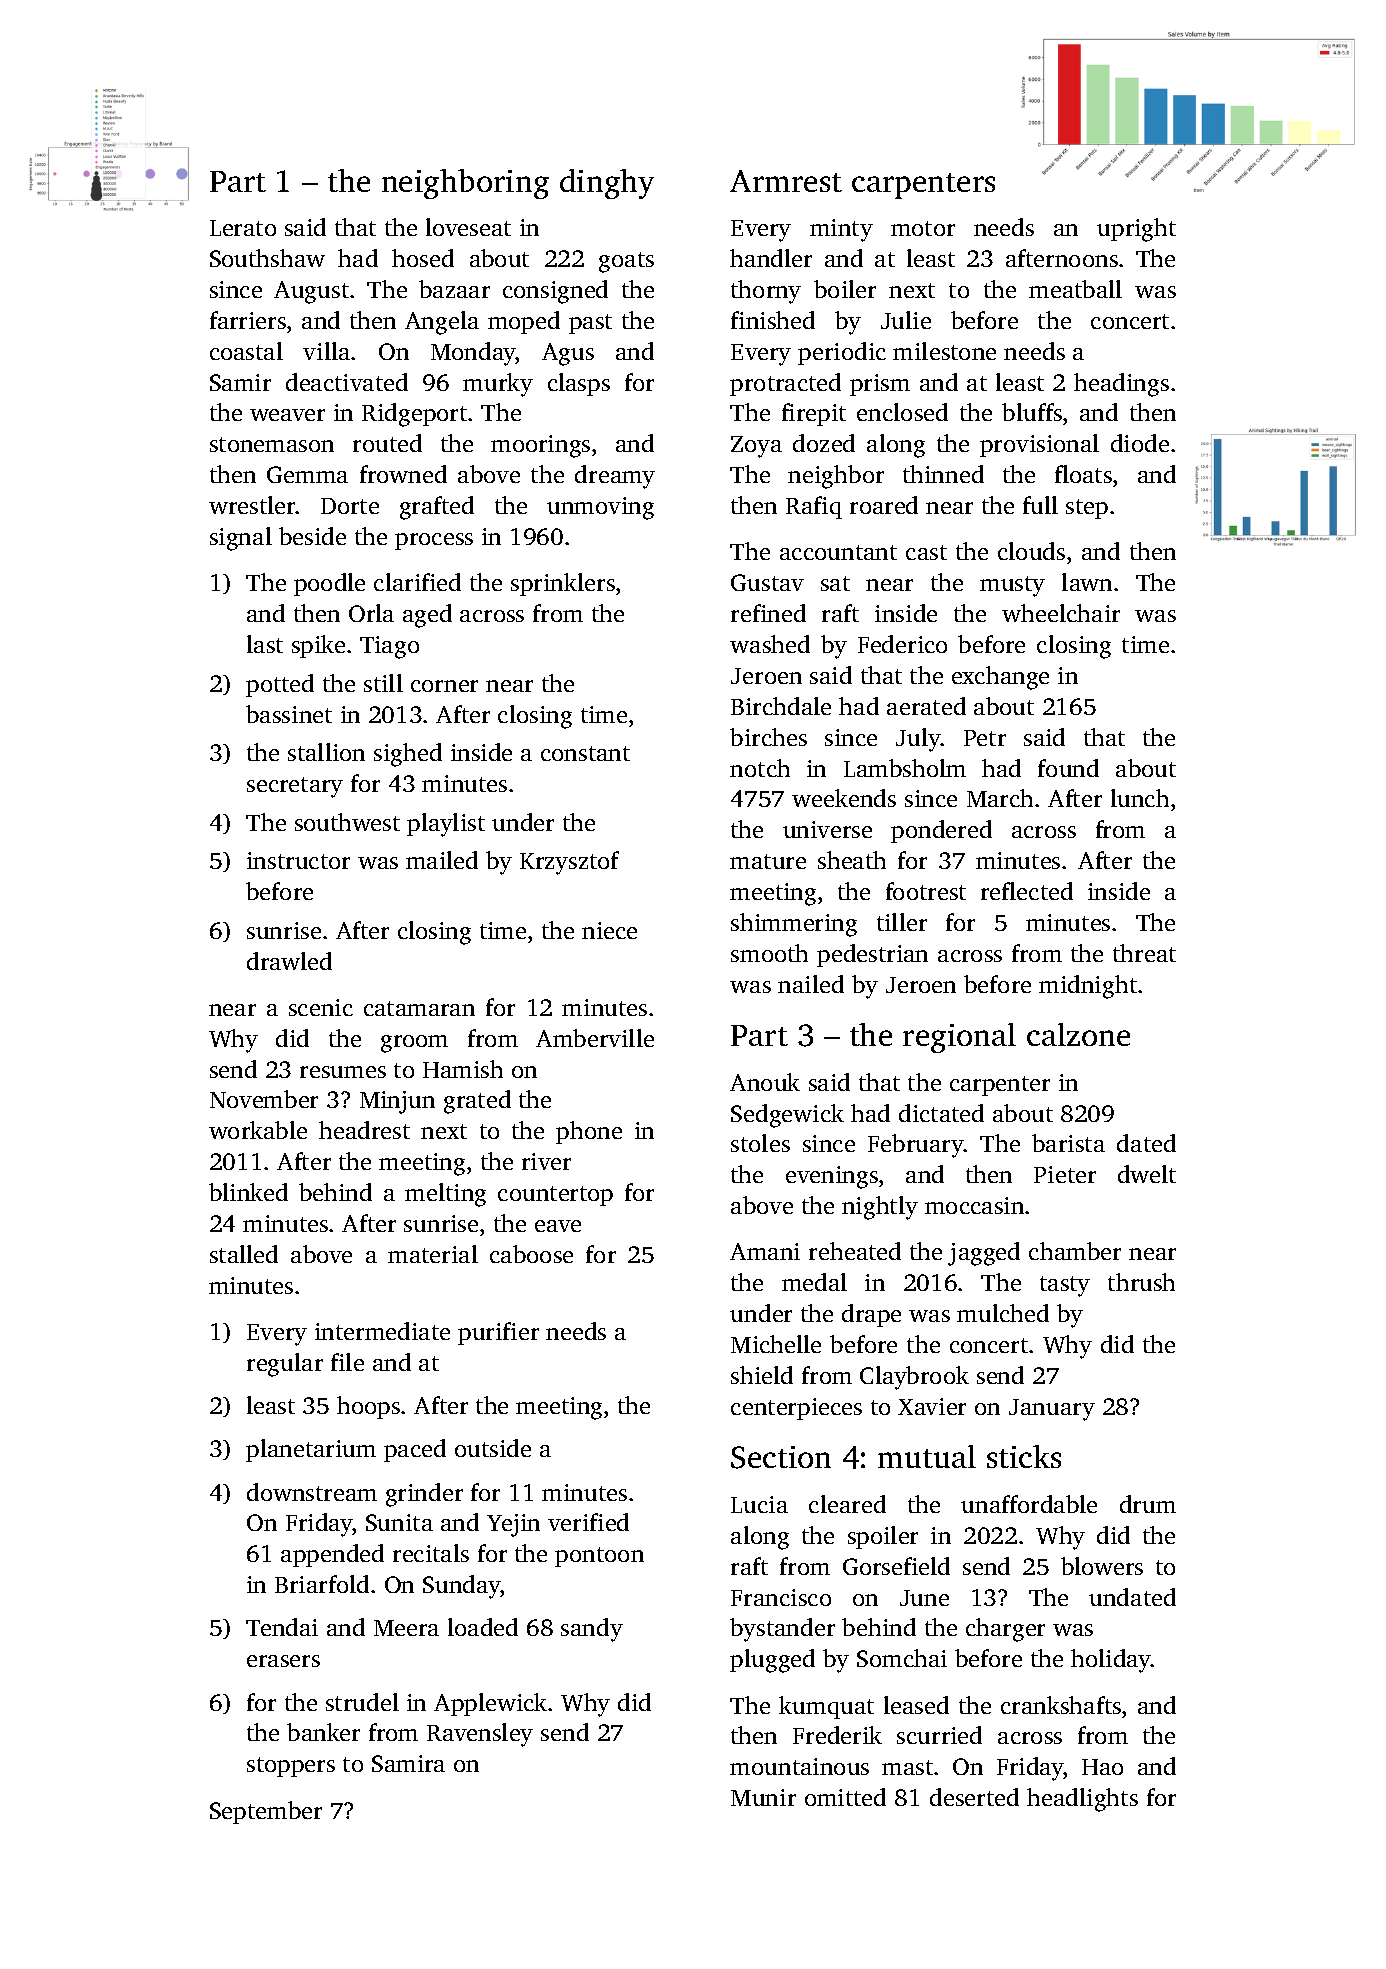  Describe the element at coordinates (468, 227) in the screenshot. I see `loveseat` at that location.
